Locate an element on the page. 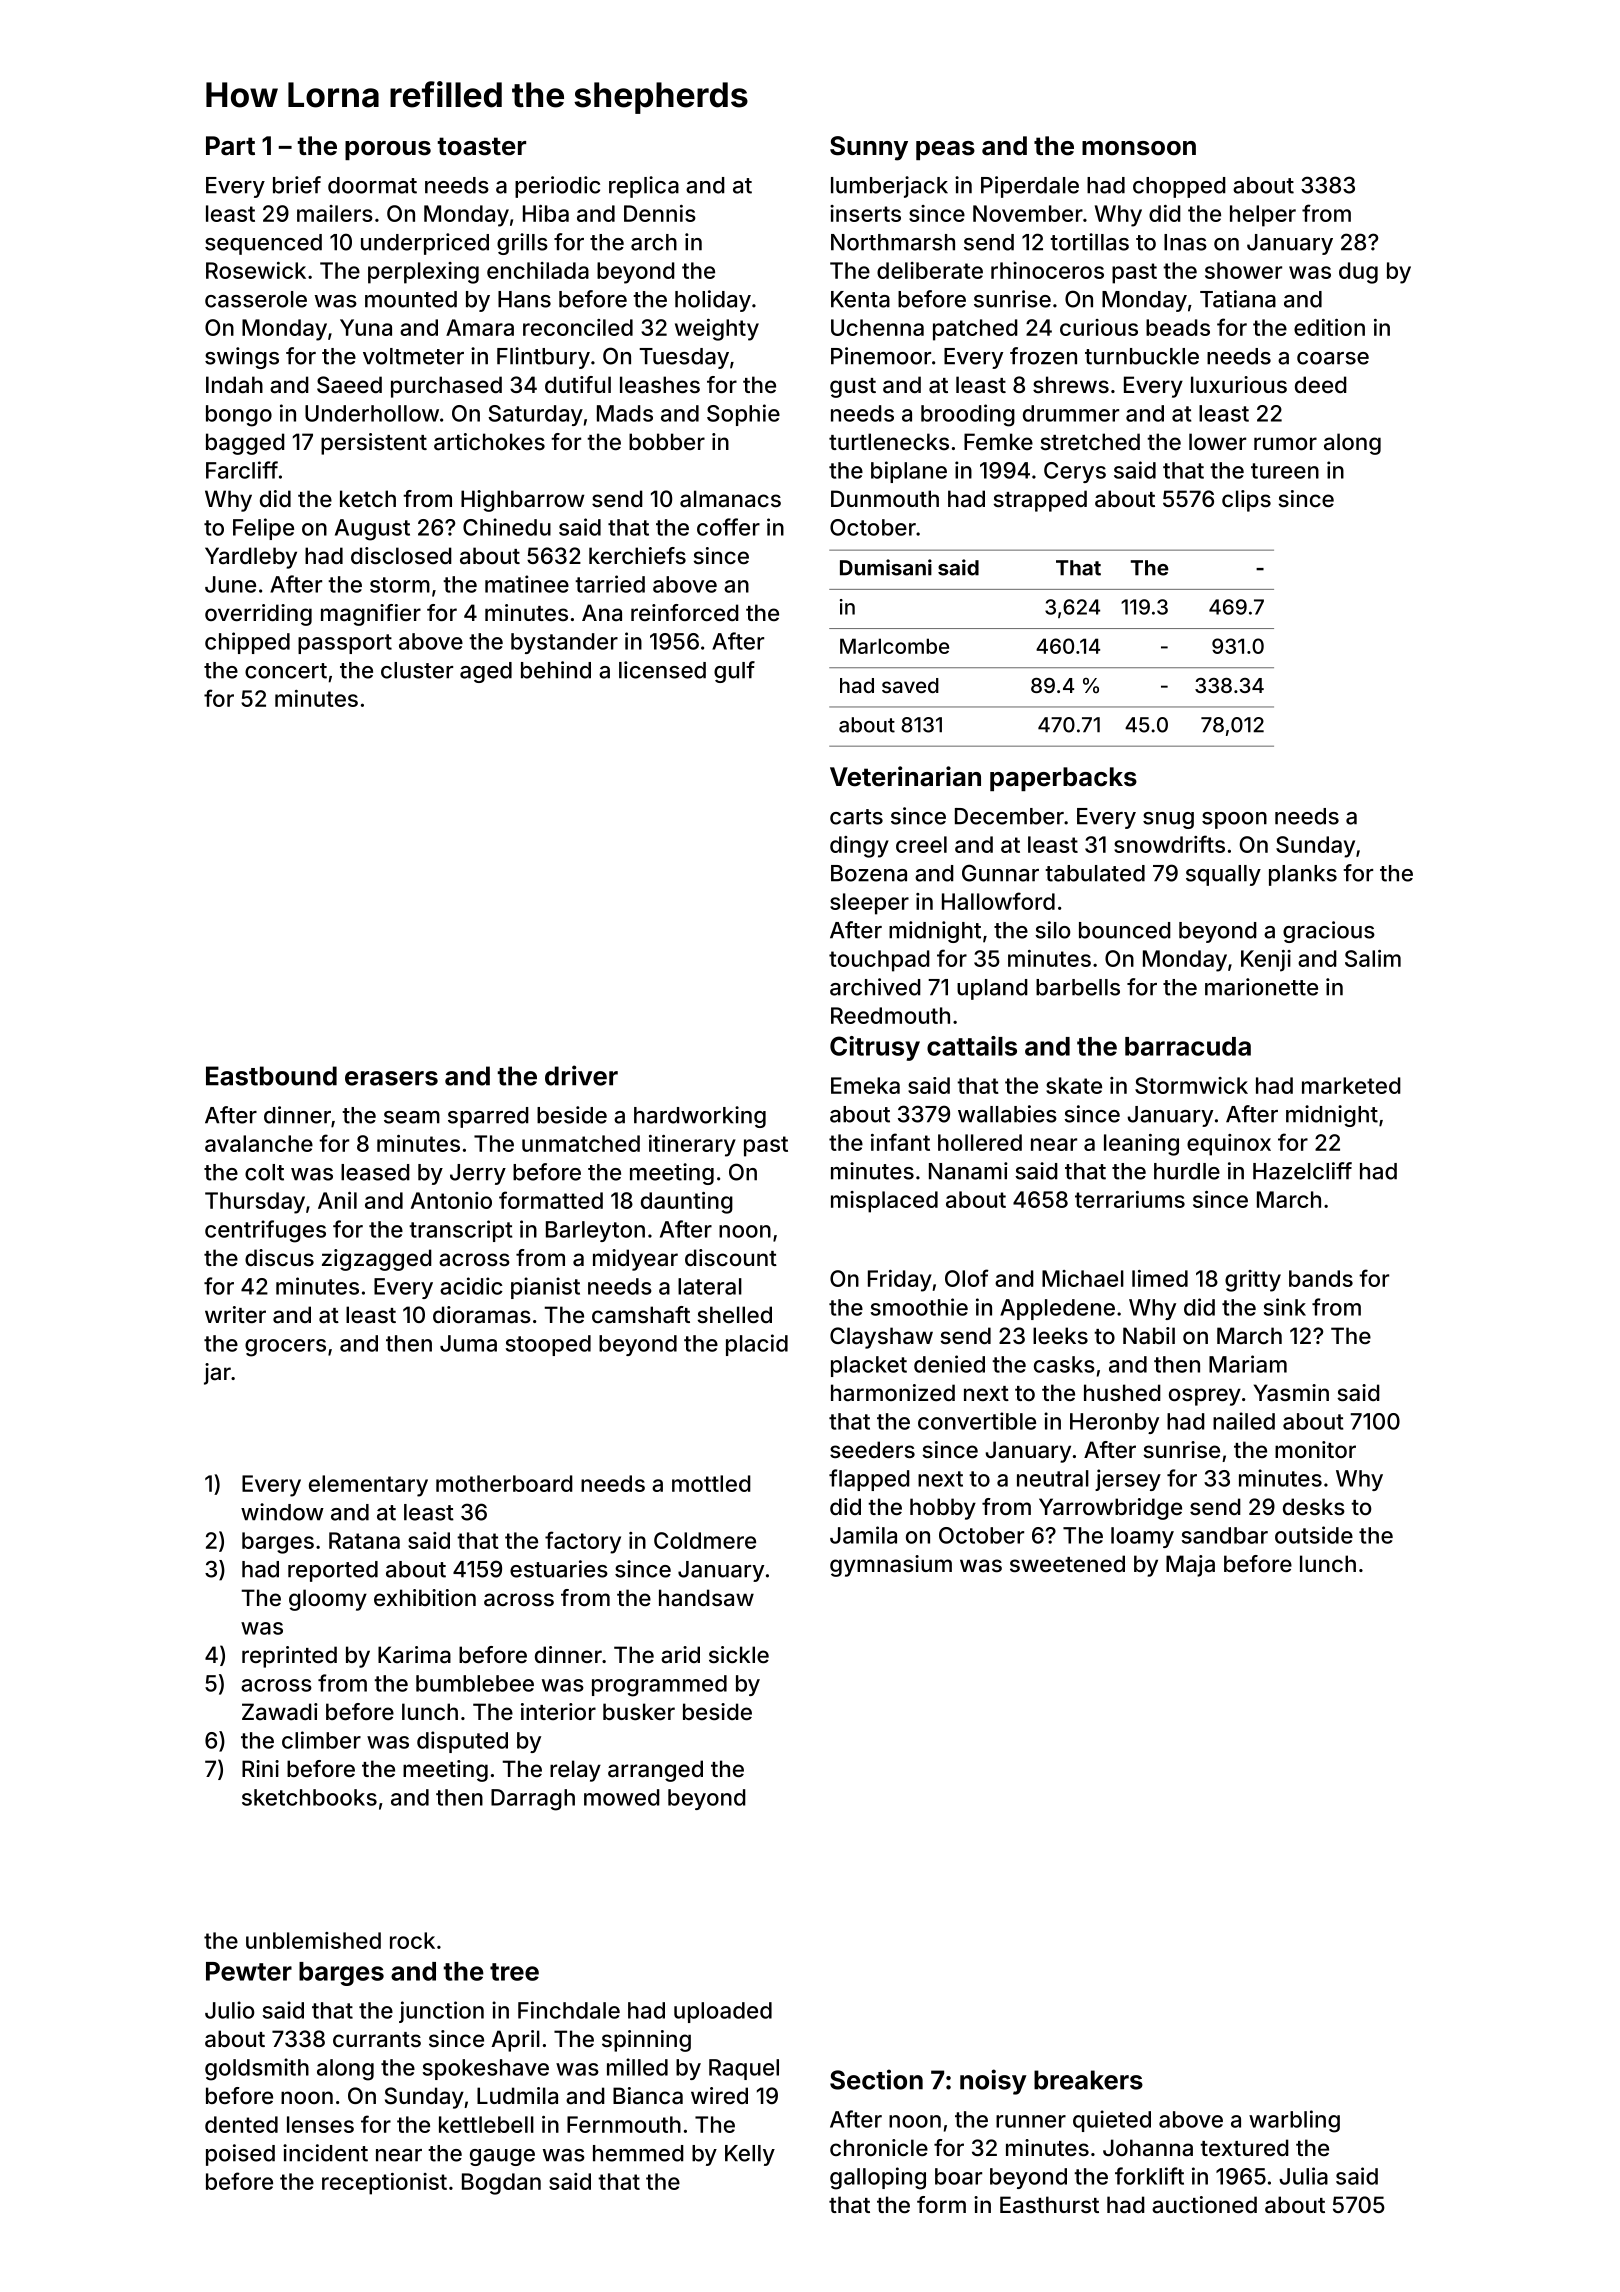  lower is located at coordinates (1217, 441).
